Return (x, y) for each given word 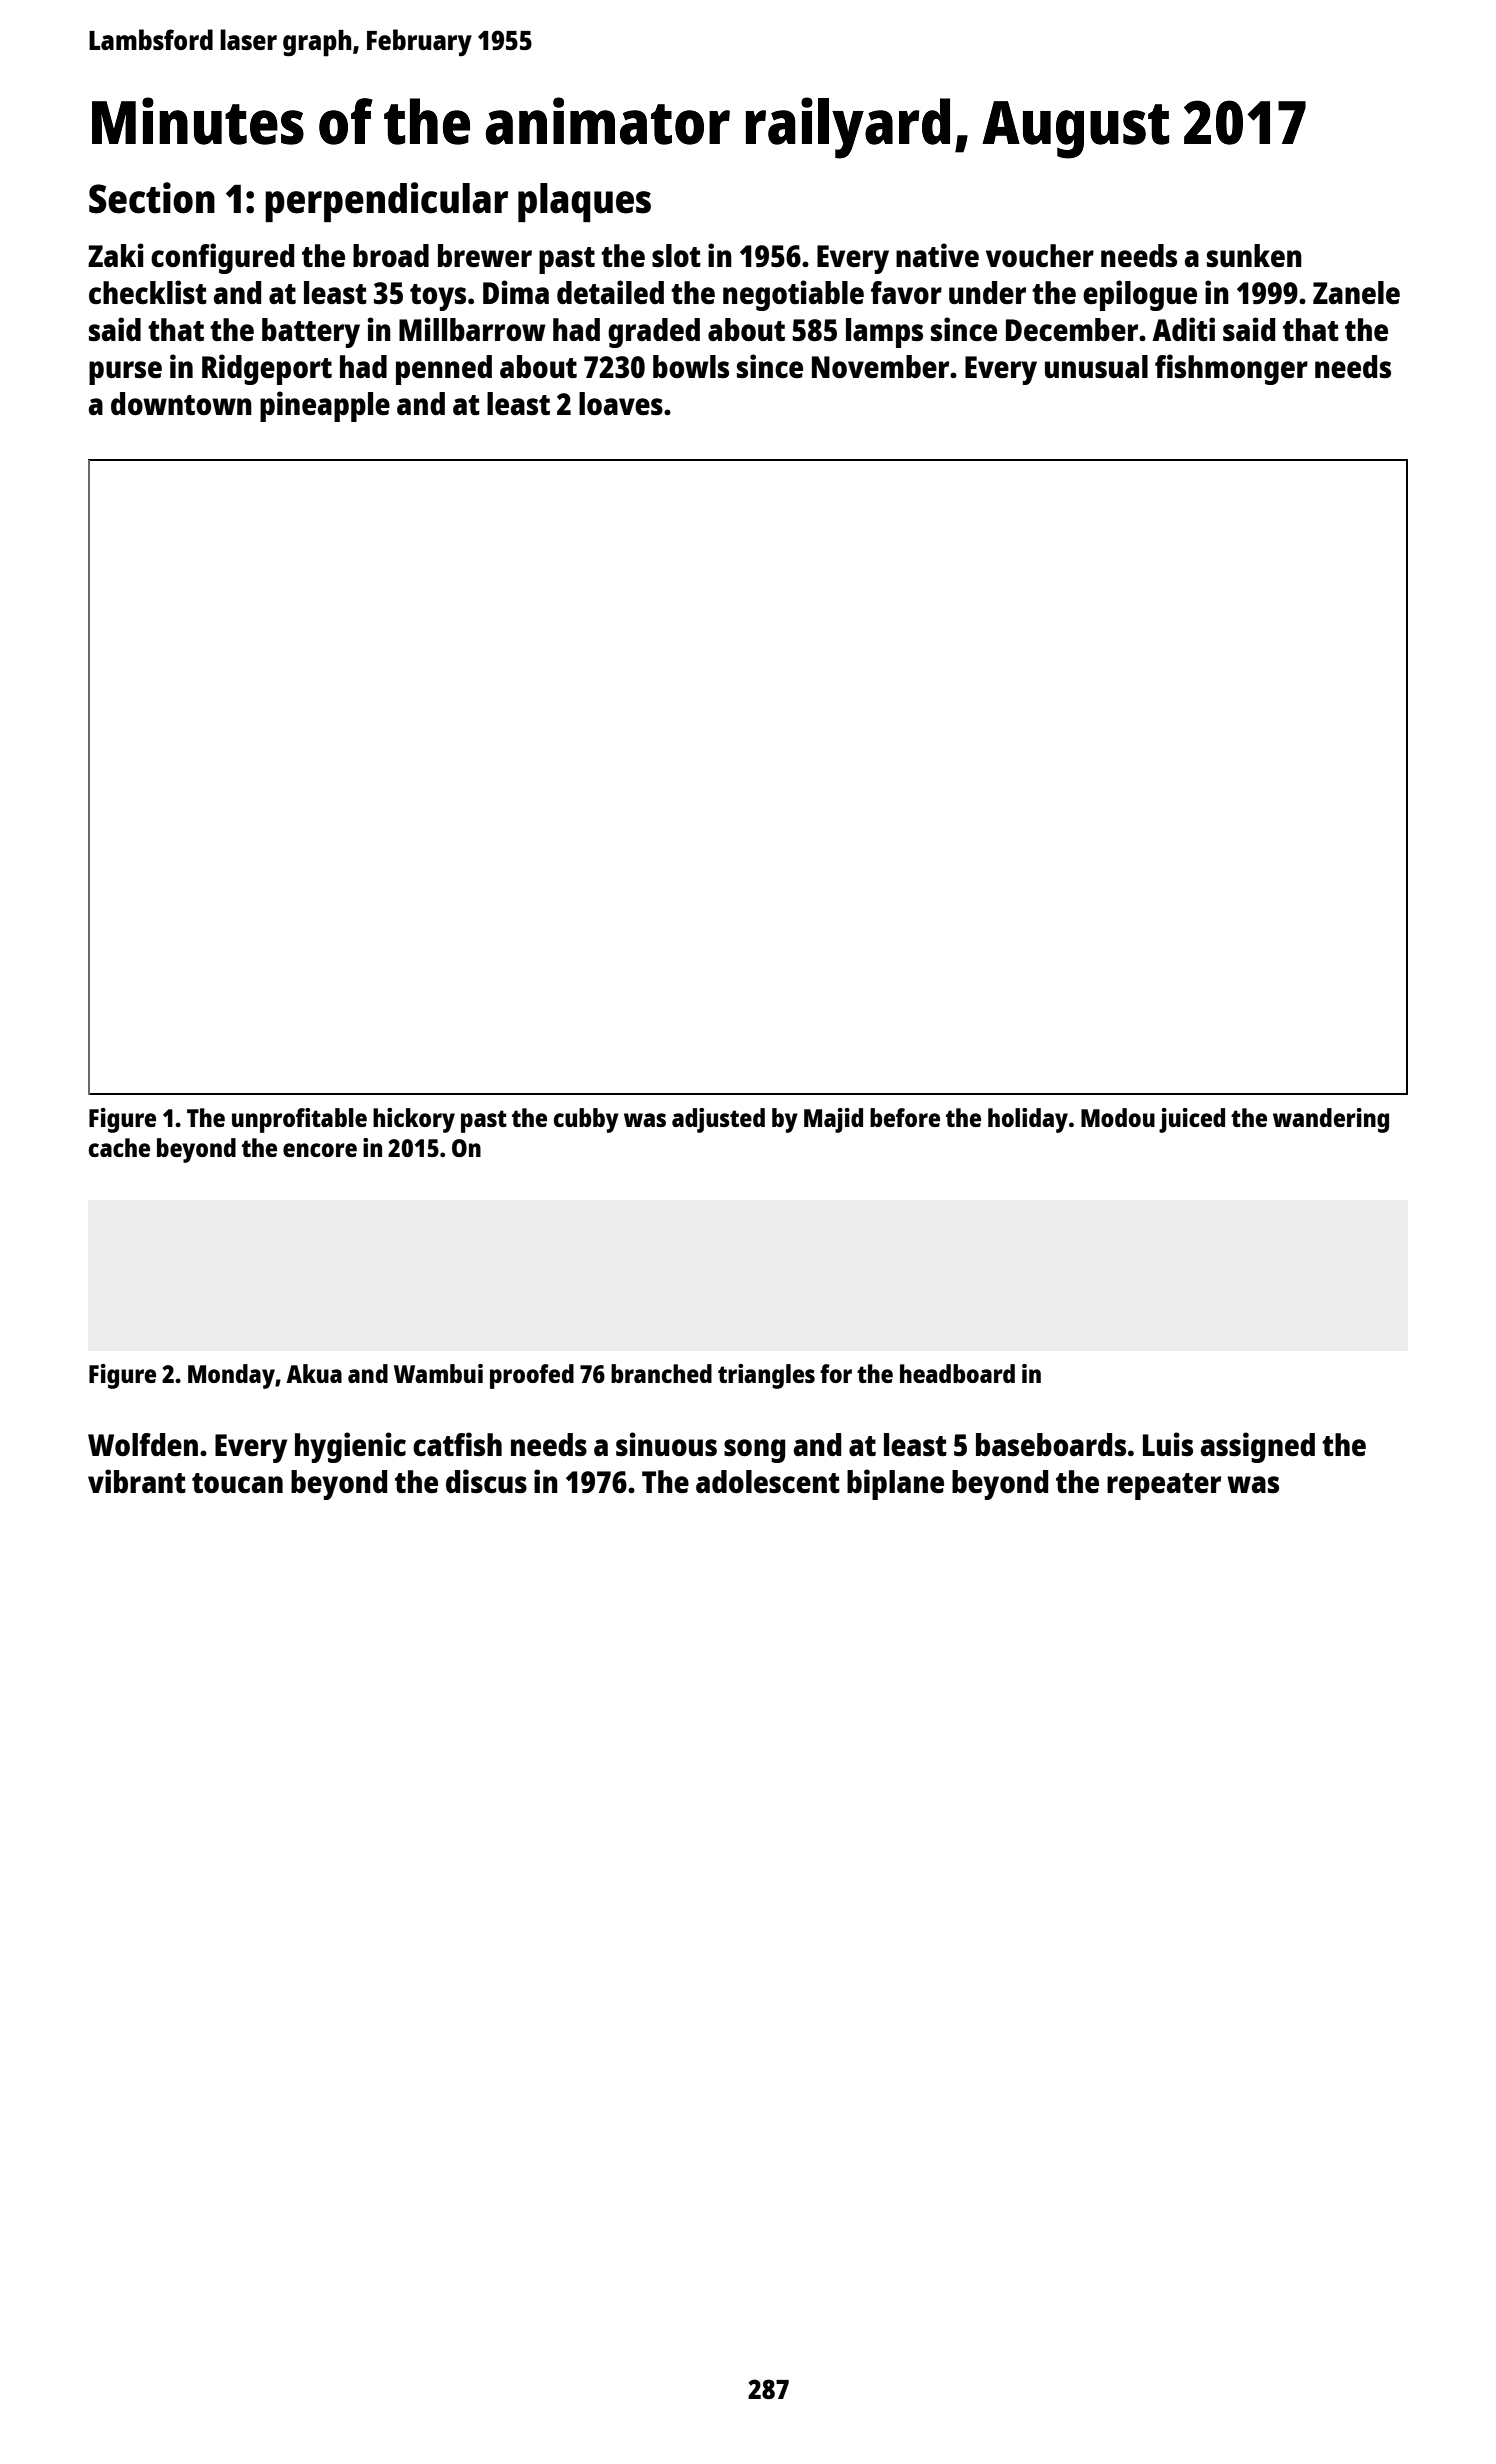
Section (152, 198)
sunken (1254, 256)
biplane (895, 1484)
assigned (1258, 1447)
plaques (584, 202)
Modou (1118, 1117)
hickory (414, 1120)
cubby (586, 1120)
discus (486, 1481)
